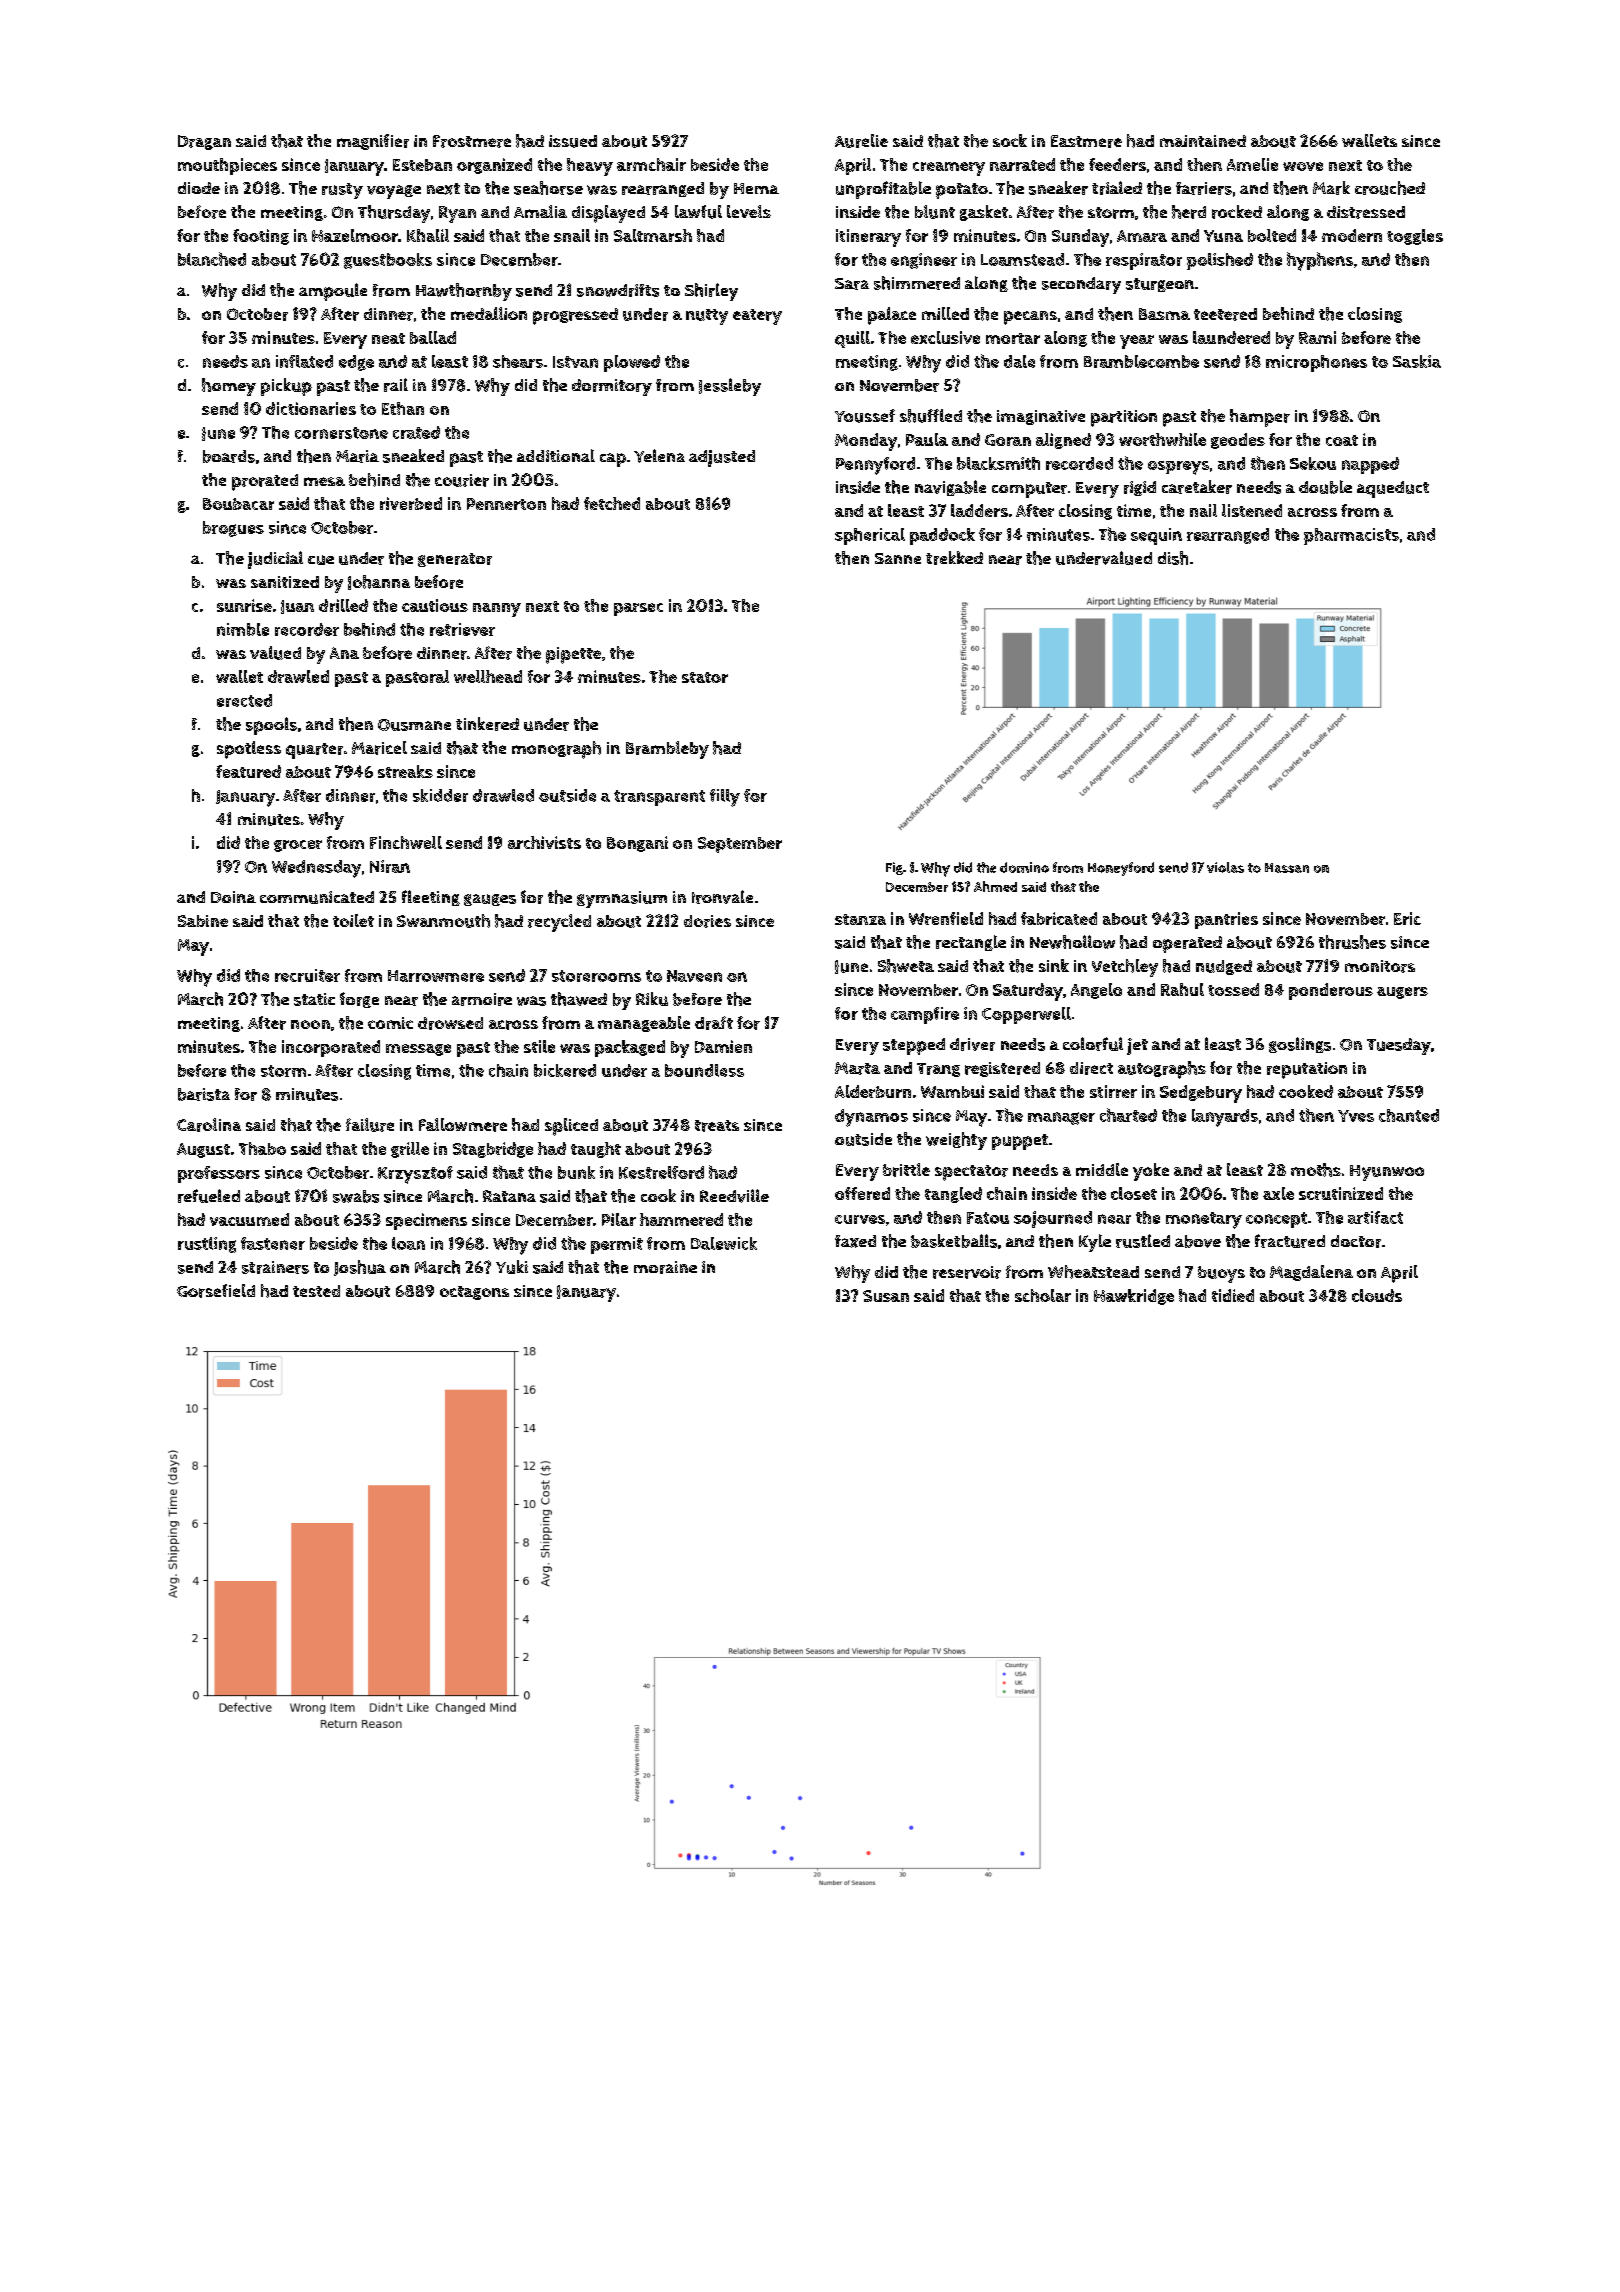 The image size is (1620, 2292). What do you see at coordinates (865, 416) in the screenshot?
I see `Youssef` at bounding box center [865, 416].
